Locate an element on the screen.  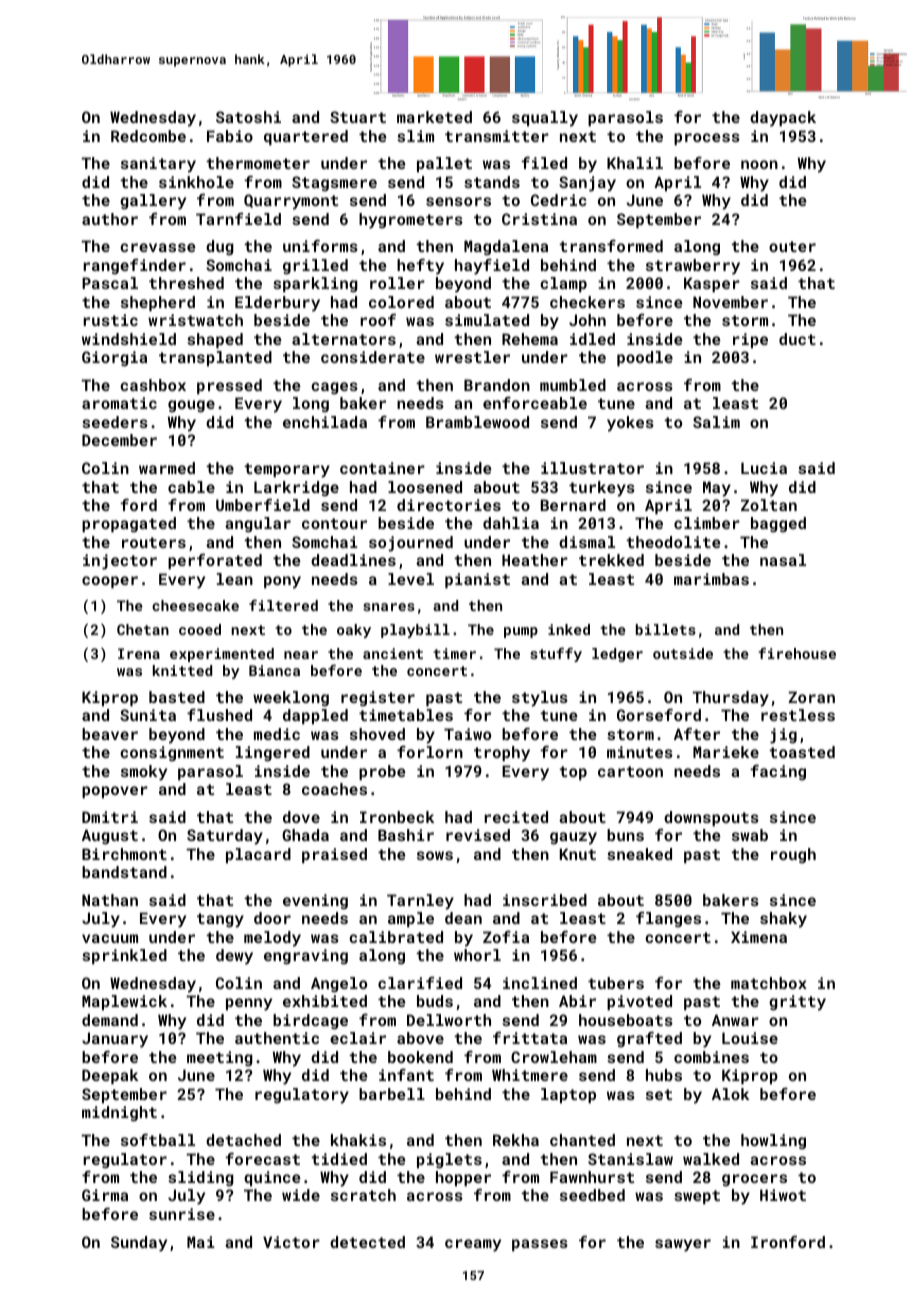
noon is located at coordinates (759, 164).
